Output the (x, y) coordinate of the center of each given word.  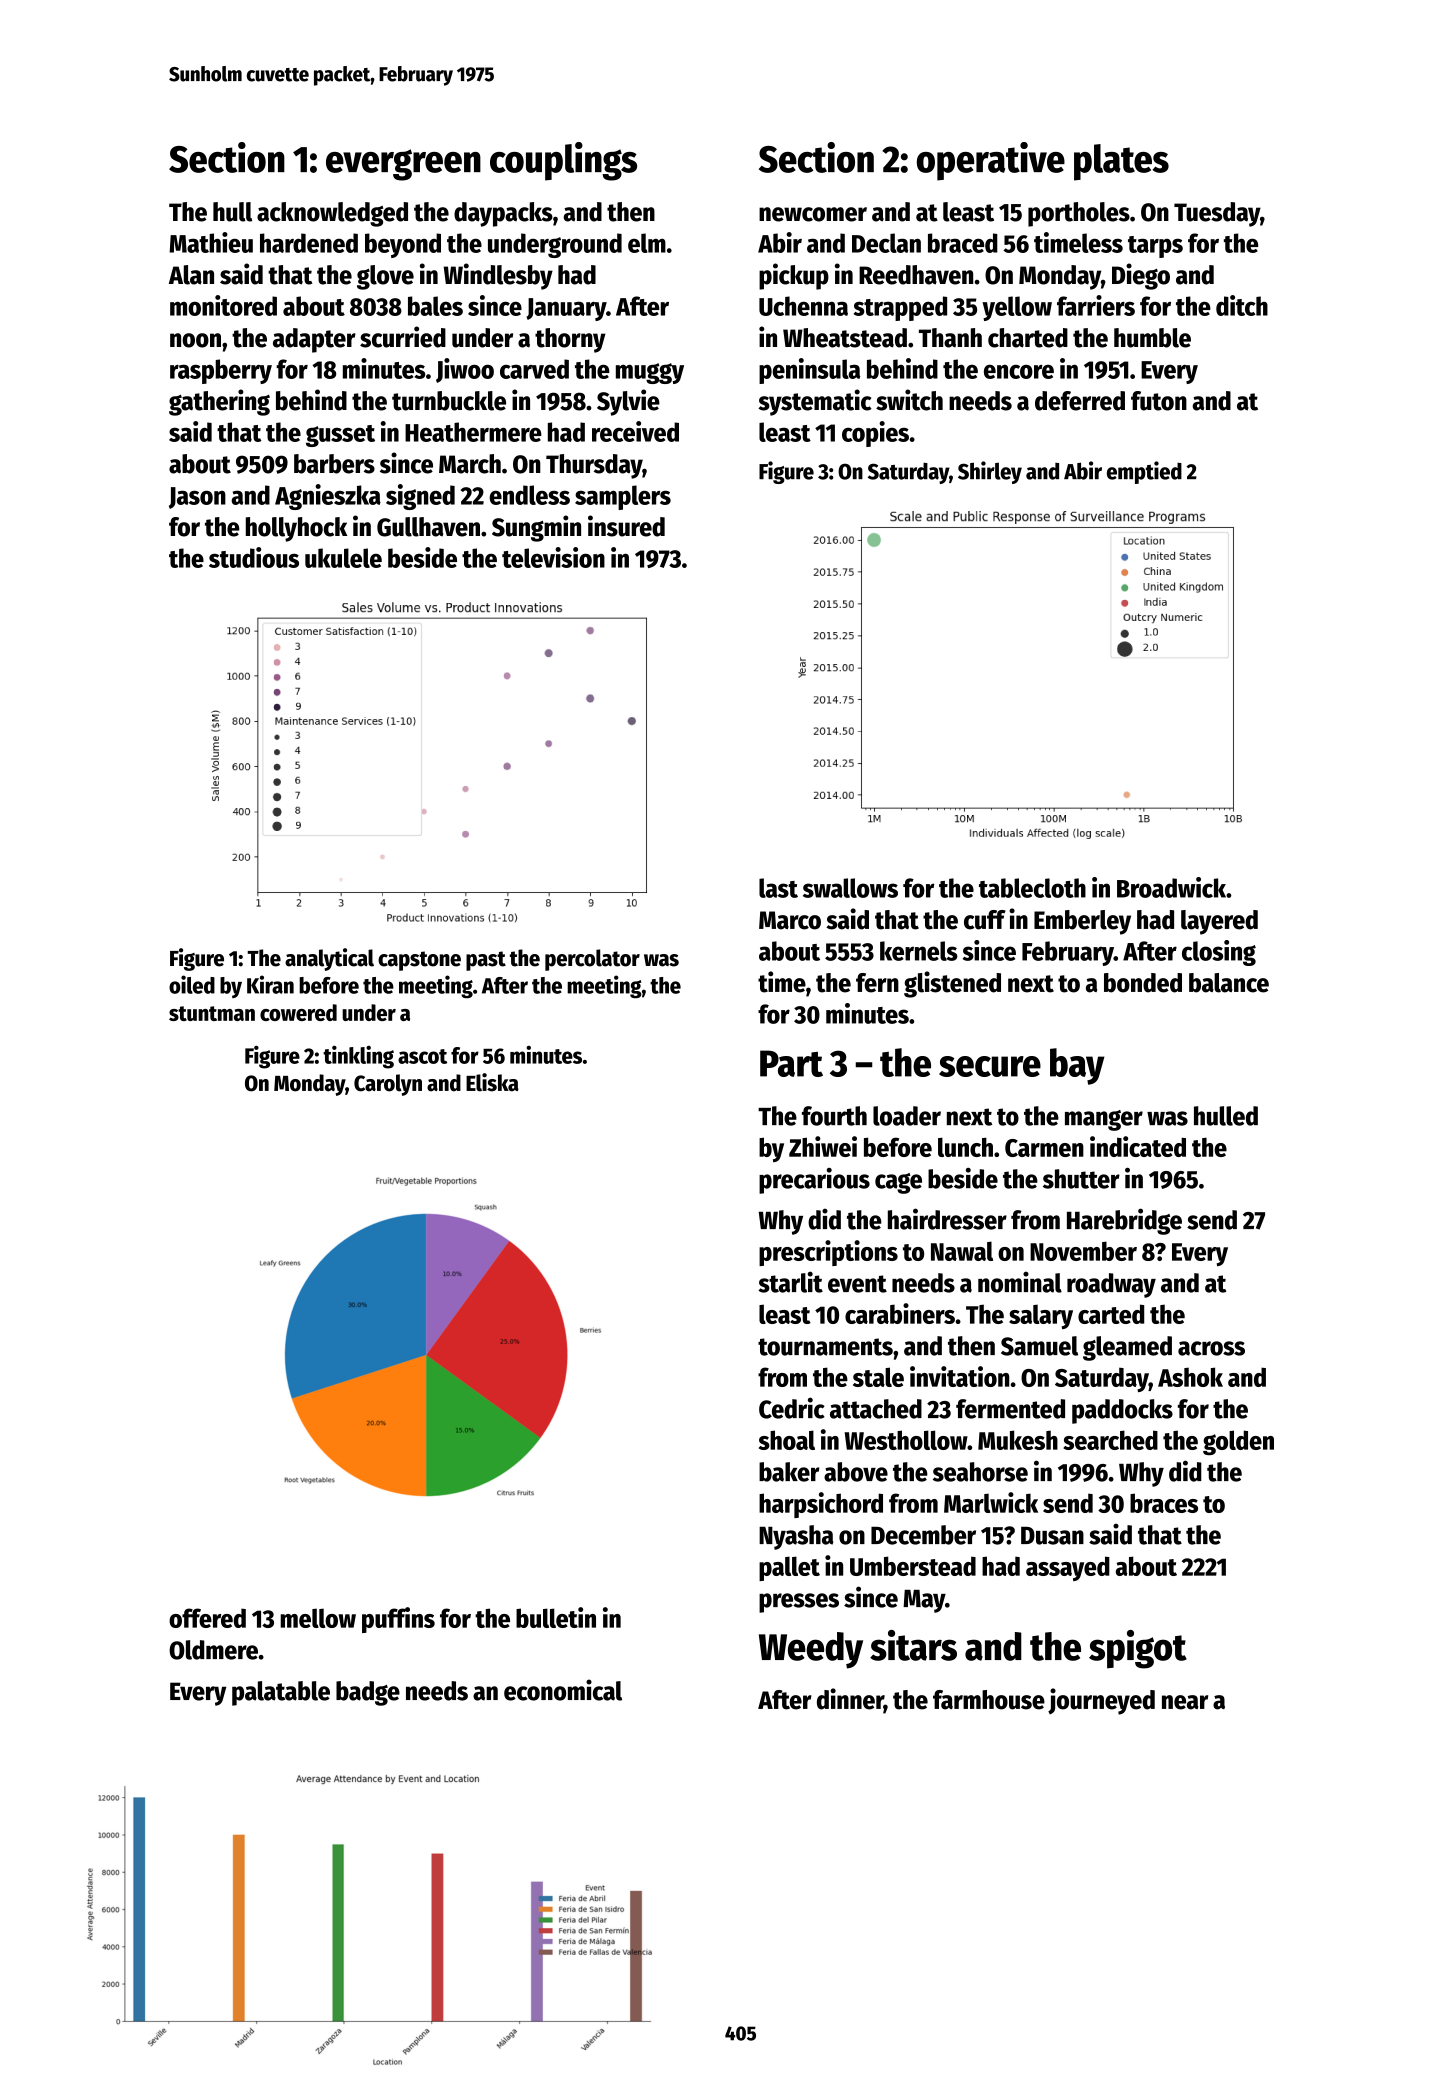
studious (254, 557)
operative (991, 161)
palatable (281, 1693)
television (553, 557)
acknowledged (332, 214)
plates (1121, 162)
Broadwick (1171, 887)
